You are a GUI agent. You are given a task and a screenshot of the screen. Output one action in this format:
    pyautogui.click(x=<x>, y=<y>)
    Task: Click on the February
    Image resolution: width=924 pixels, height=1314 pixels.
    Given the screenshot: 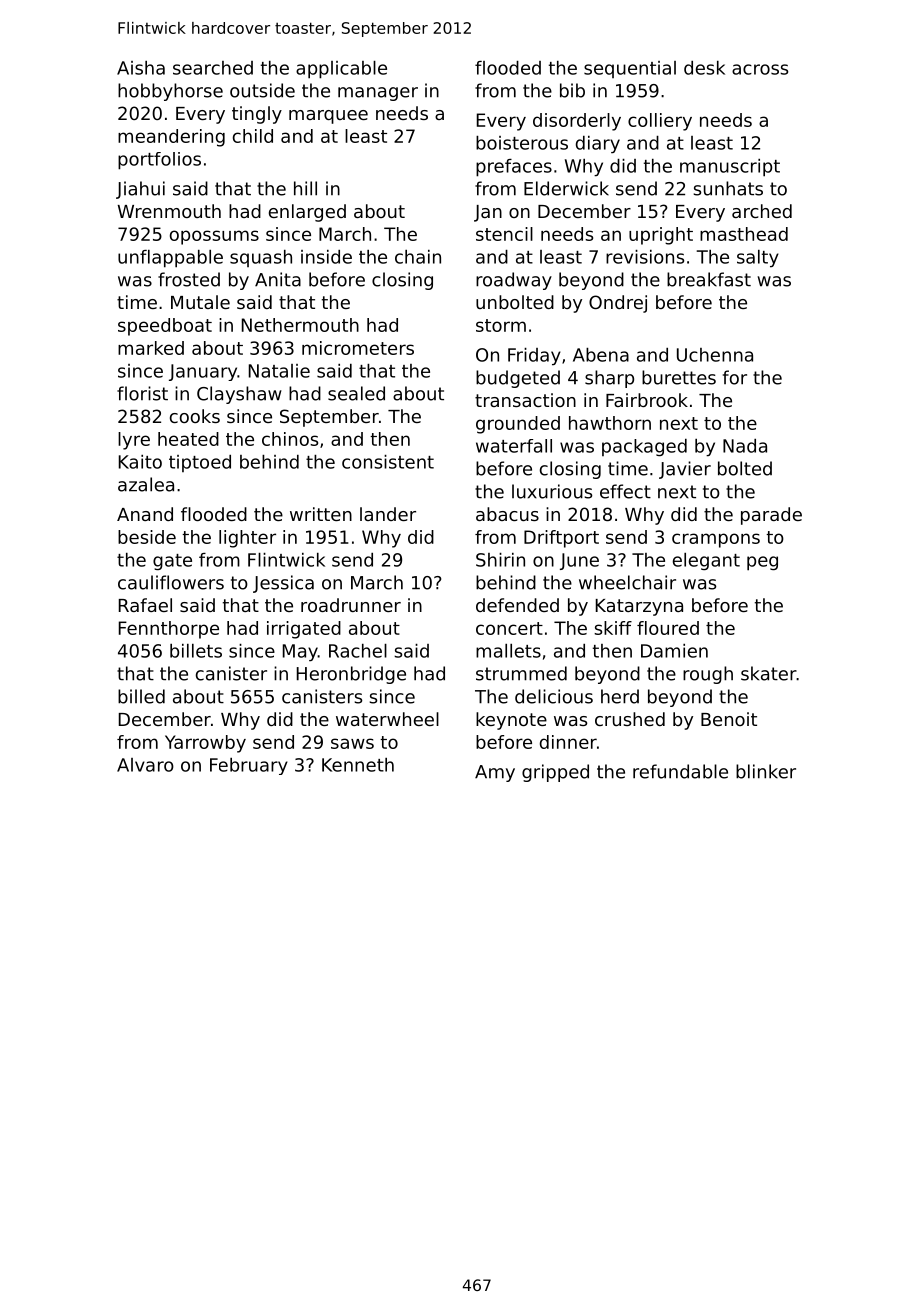 What is the action you would take?
    pyautogui.click(x=249, y=766)
